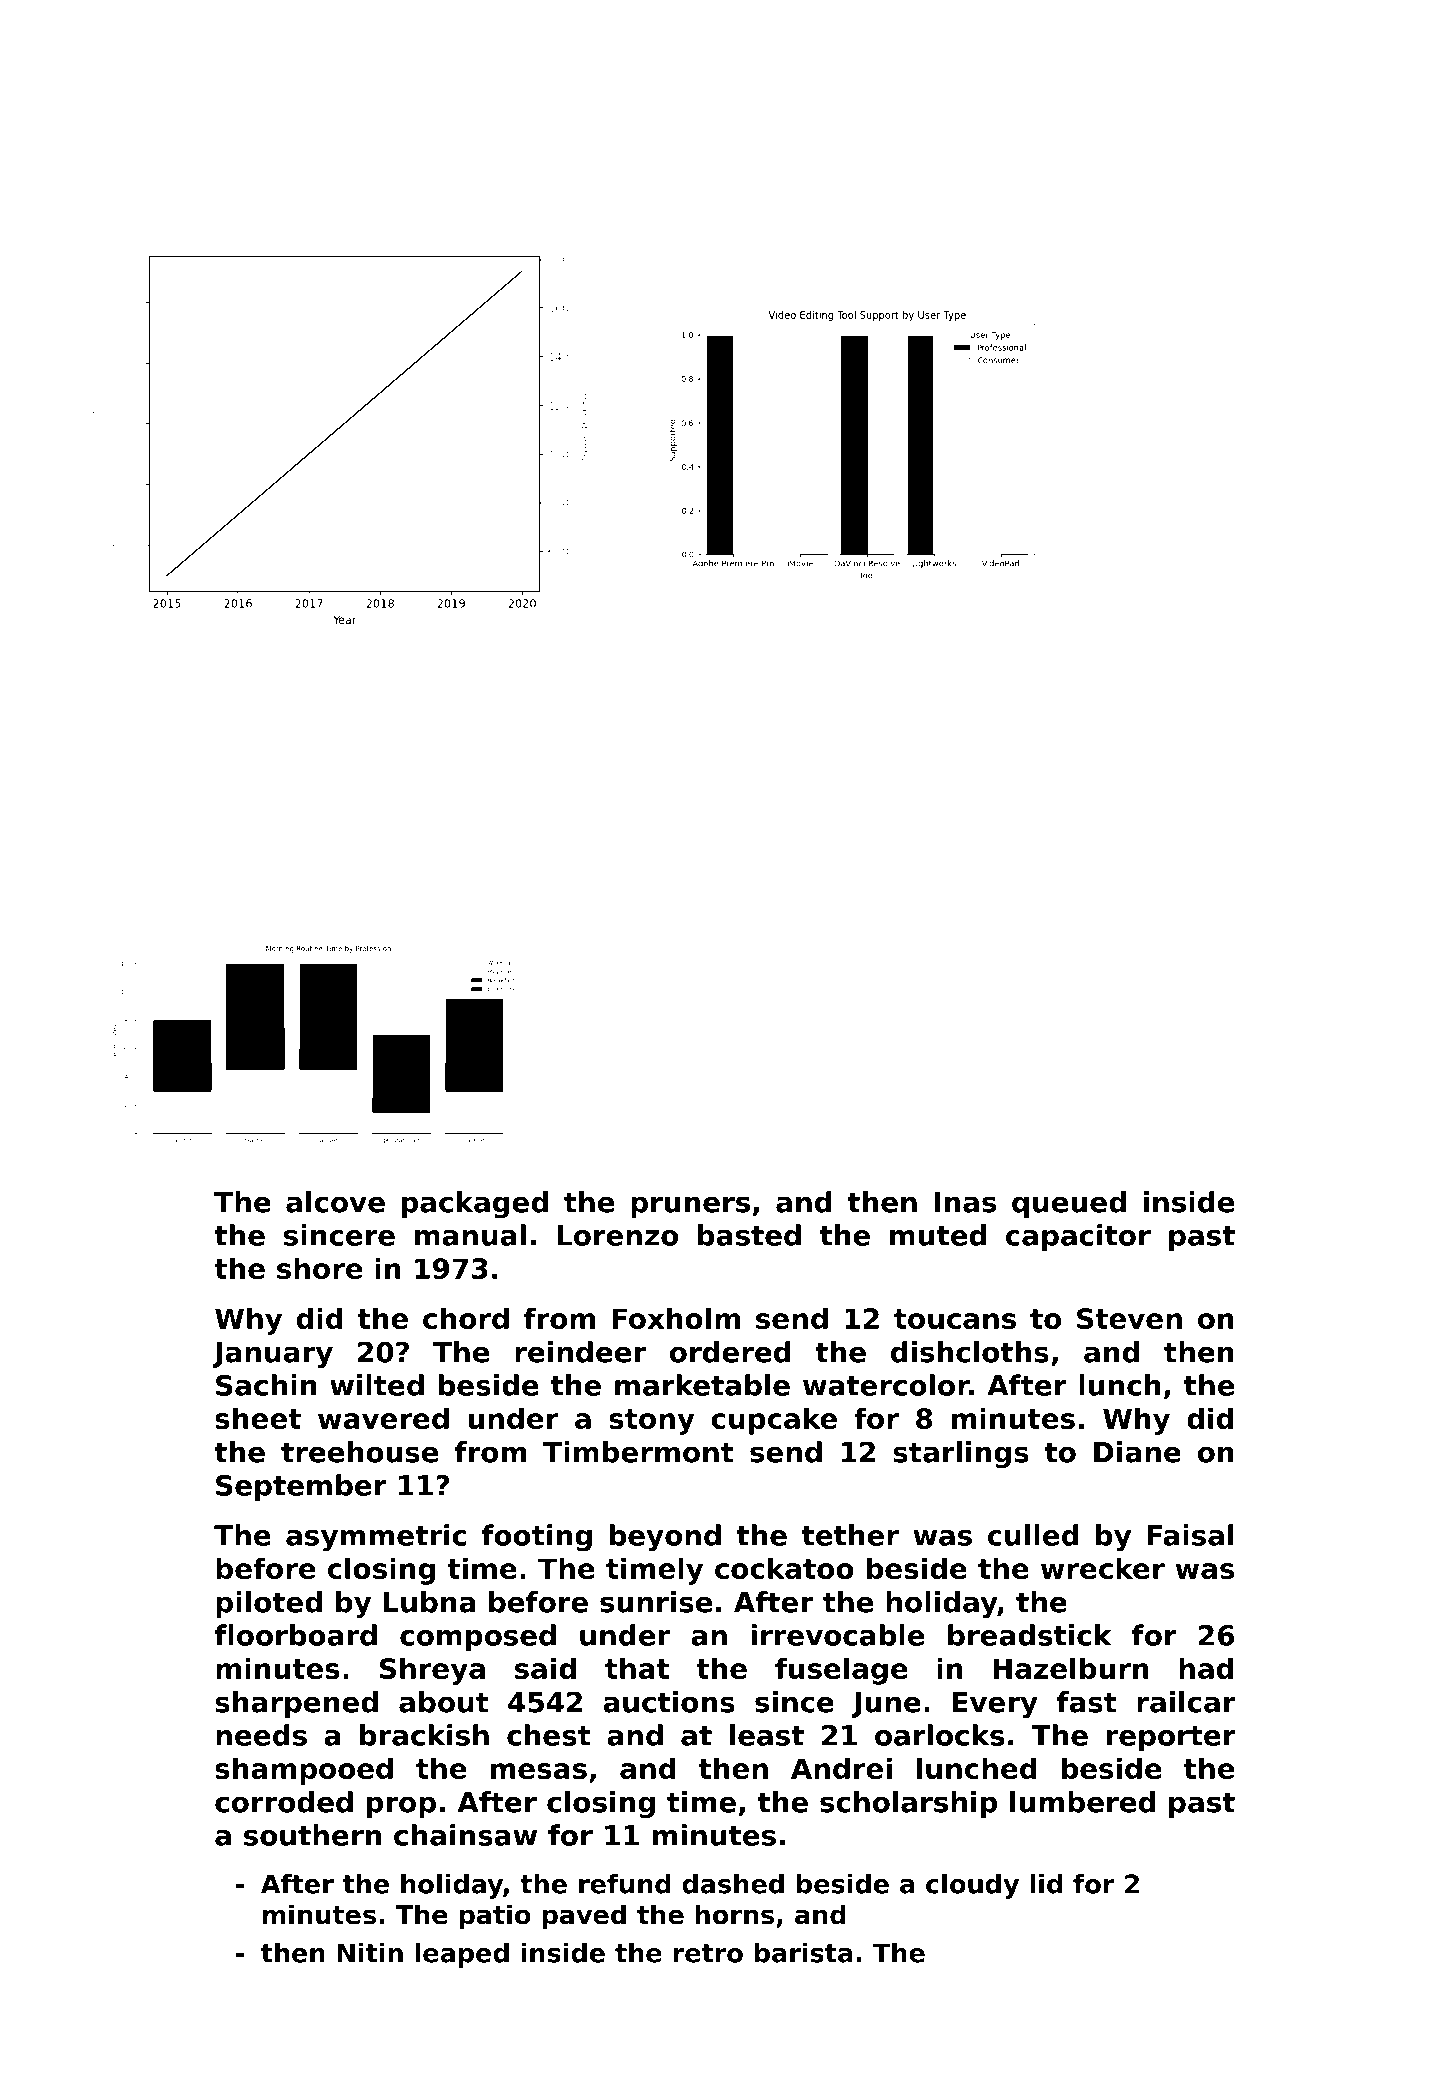 This screenshot has height=2100, width=1450. Describe the element at coordinates (803, 1953) in the screenshot. I see `barista` at that location.
